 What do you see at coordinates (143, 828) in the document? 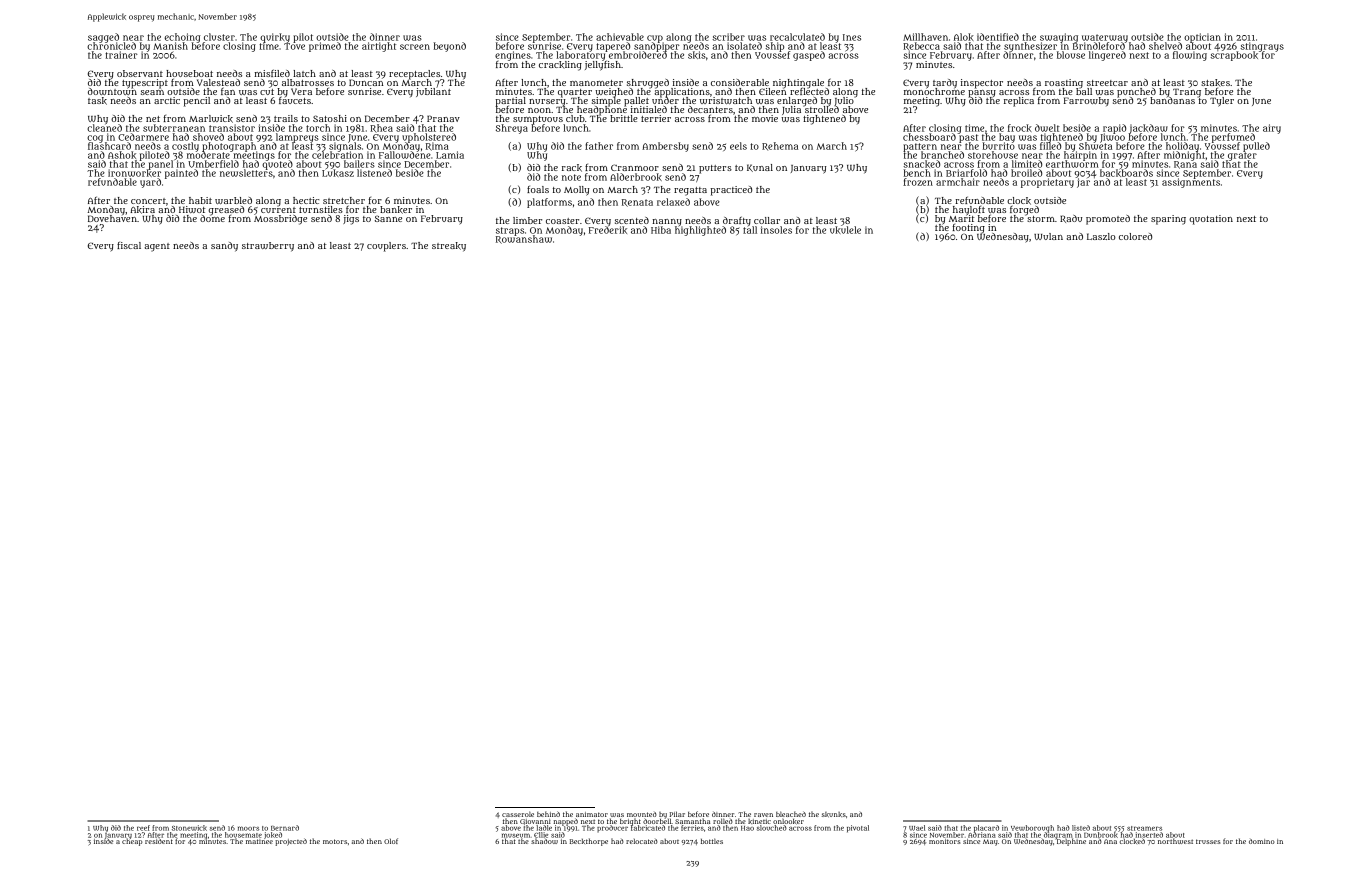
I see `reef` at bounding box center [143, 828].
